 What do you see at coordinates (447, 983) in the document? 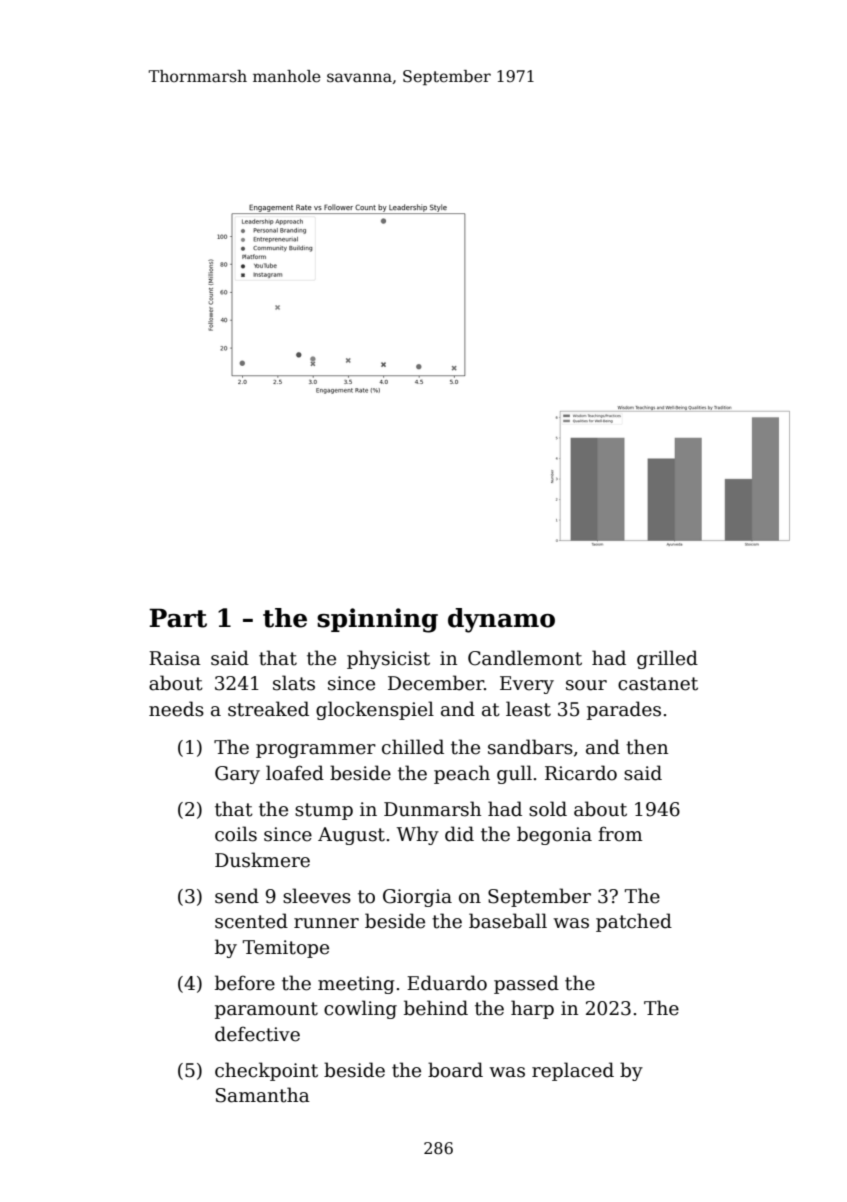
I see `Eduardo` at bounding box center [447, 983].
